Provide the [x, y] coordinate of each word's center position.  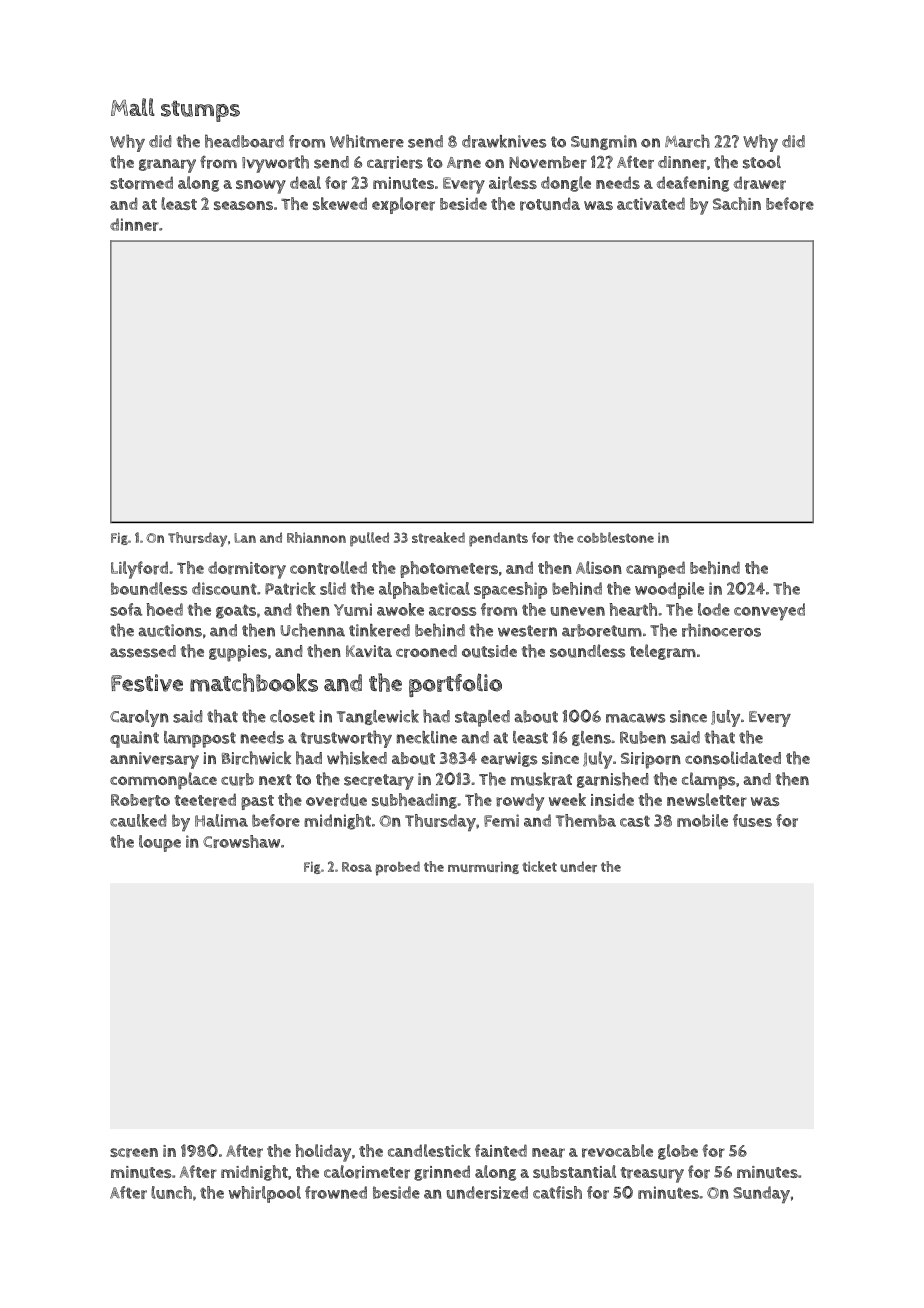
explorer [403, 205]
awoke [400, 609]
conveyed [769, 611]
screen [134, 1153]
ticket [539, 866]
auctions [170, 630]
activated [651, 203]
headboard [244, 141]
